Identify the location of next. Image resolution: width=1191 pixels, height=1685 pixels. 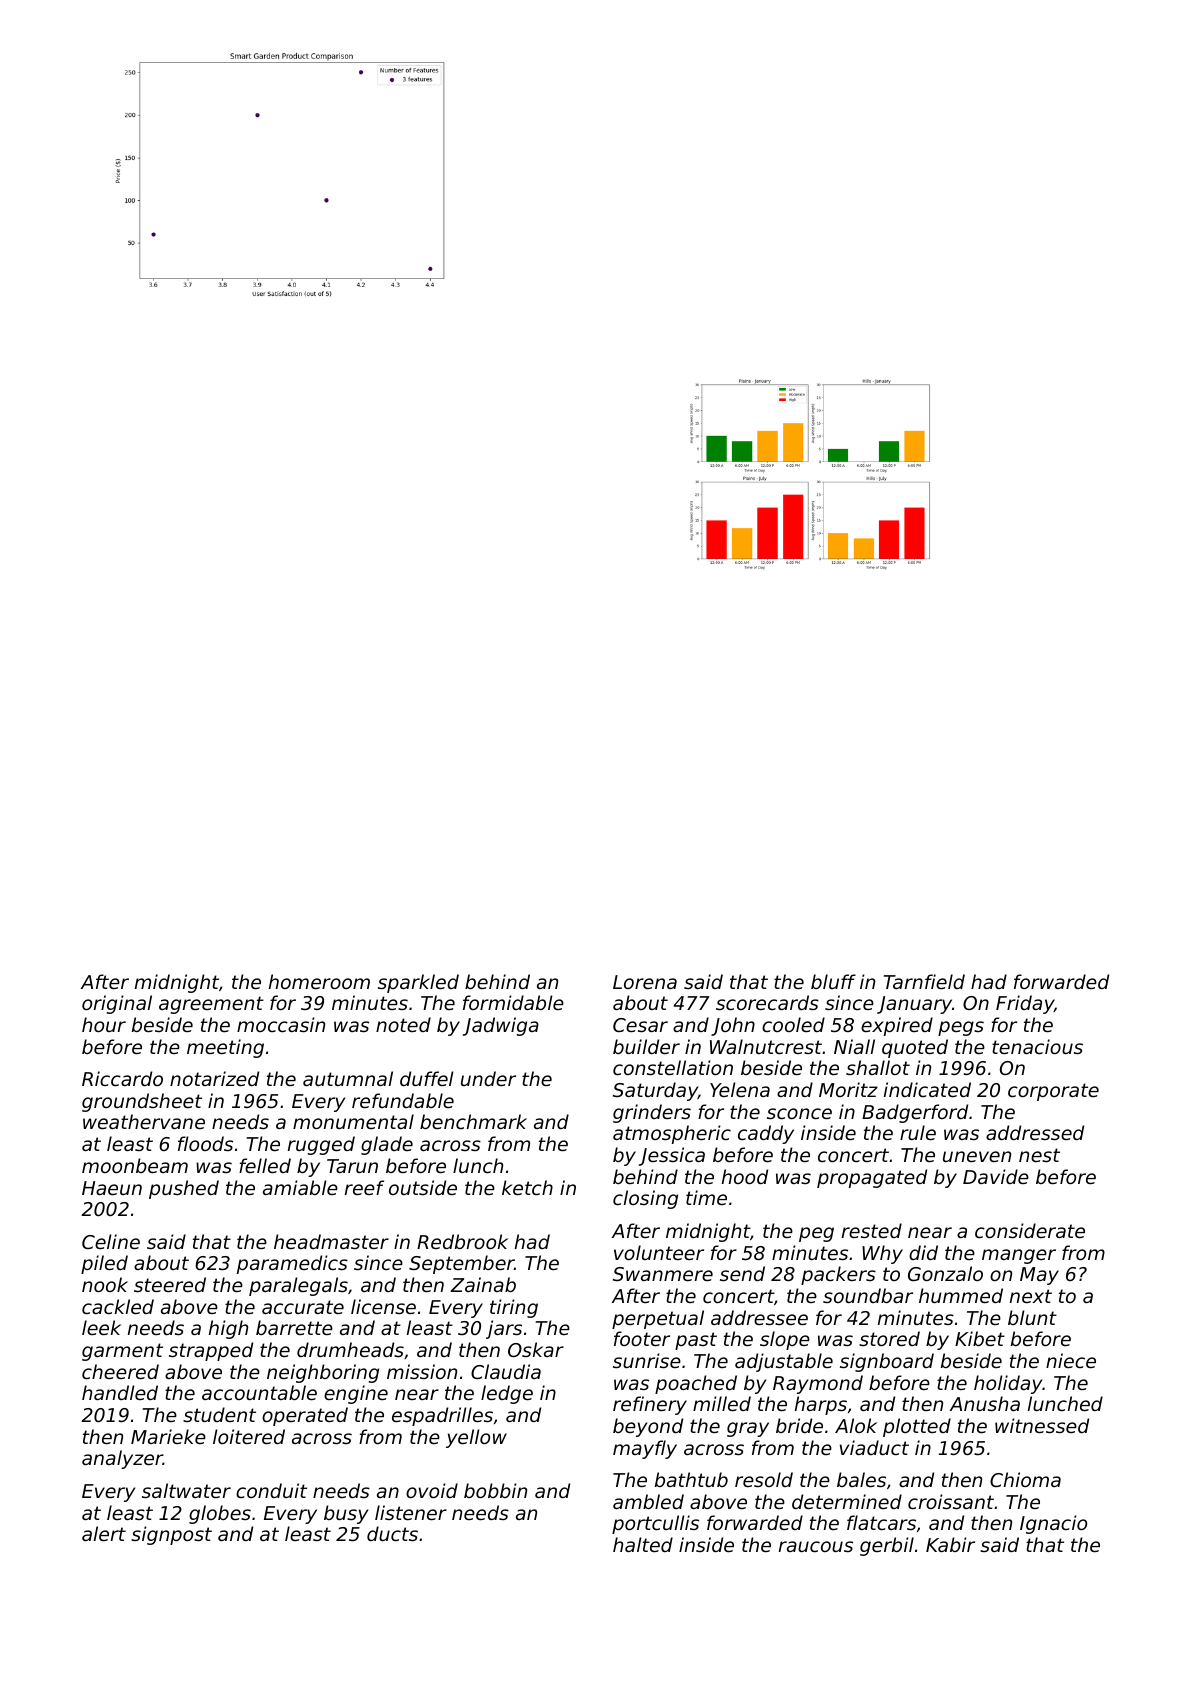
(1031, 1296).
